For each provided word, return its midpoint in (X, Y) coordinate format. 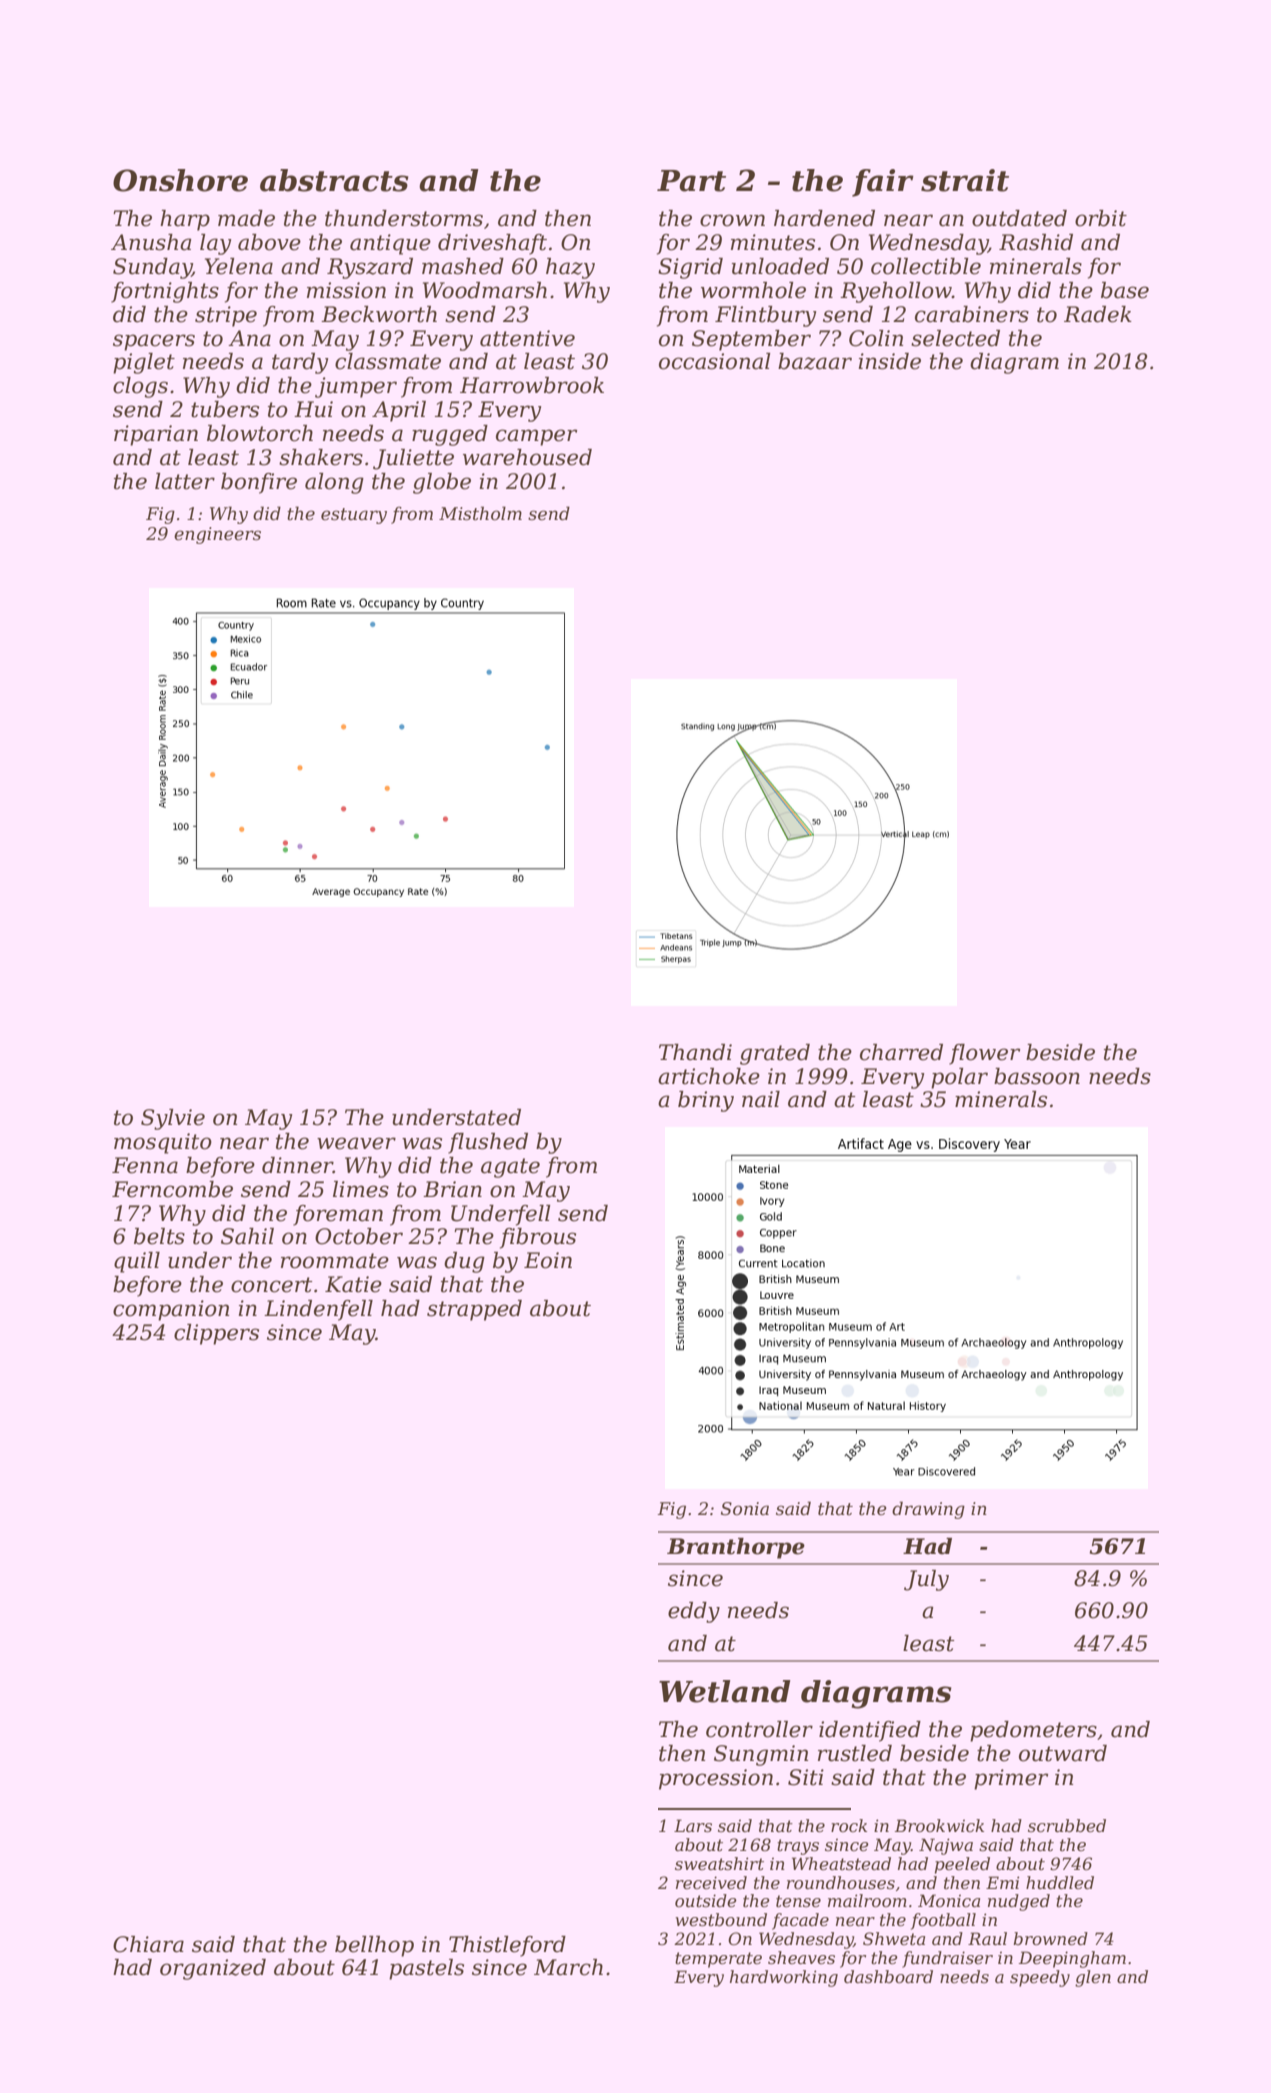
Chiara (148, 1944)
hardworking (784, 1978)
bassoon (1037, 1076)
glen (1093, 1978)
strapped (474, 1310)
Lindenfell (318, 1310)
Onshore (180, 180)
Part (691, 181)
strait (965, 180)
